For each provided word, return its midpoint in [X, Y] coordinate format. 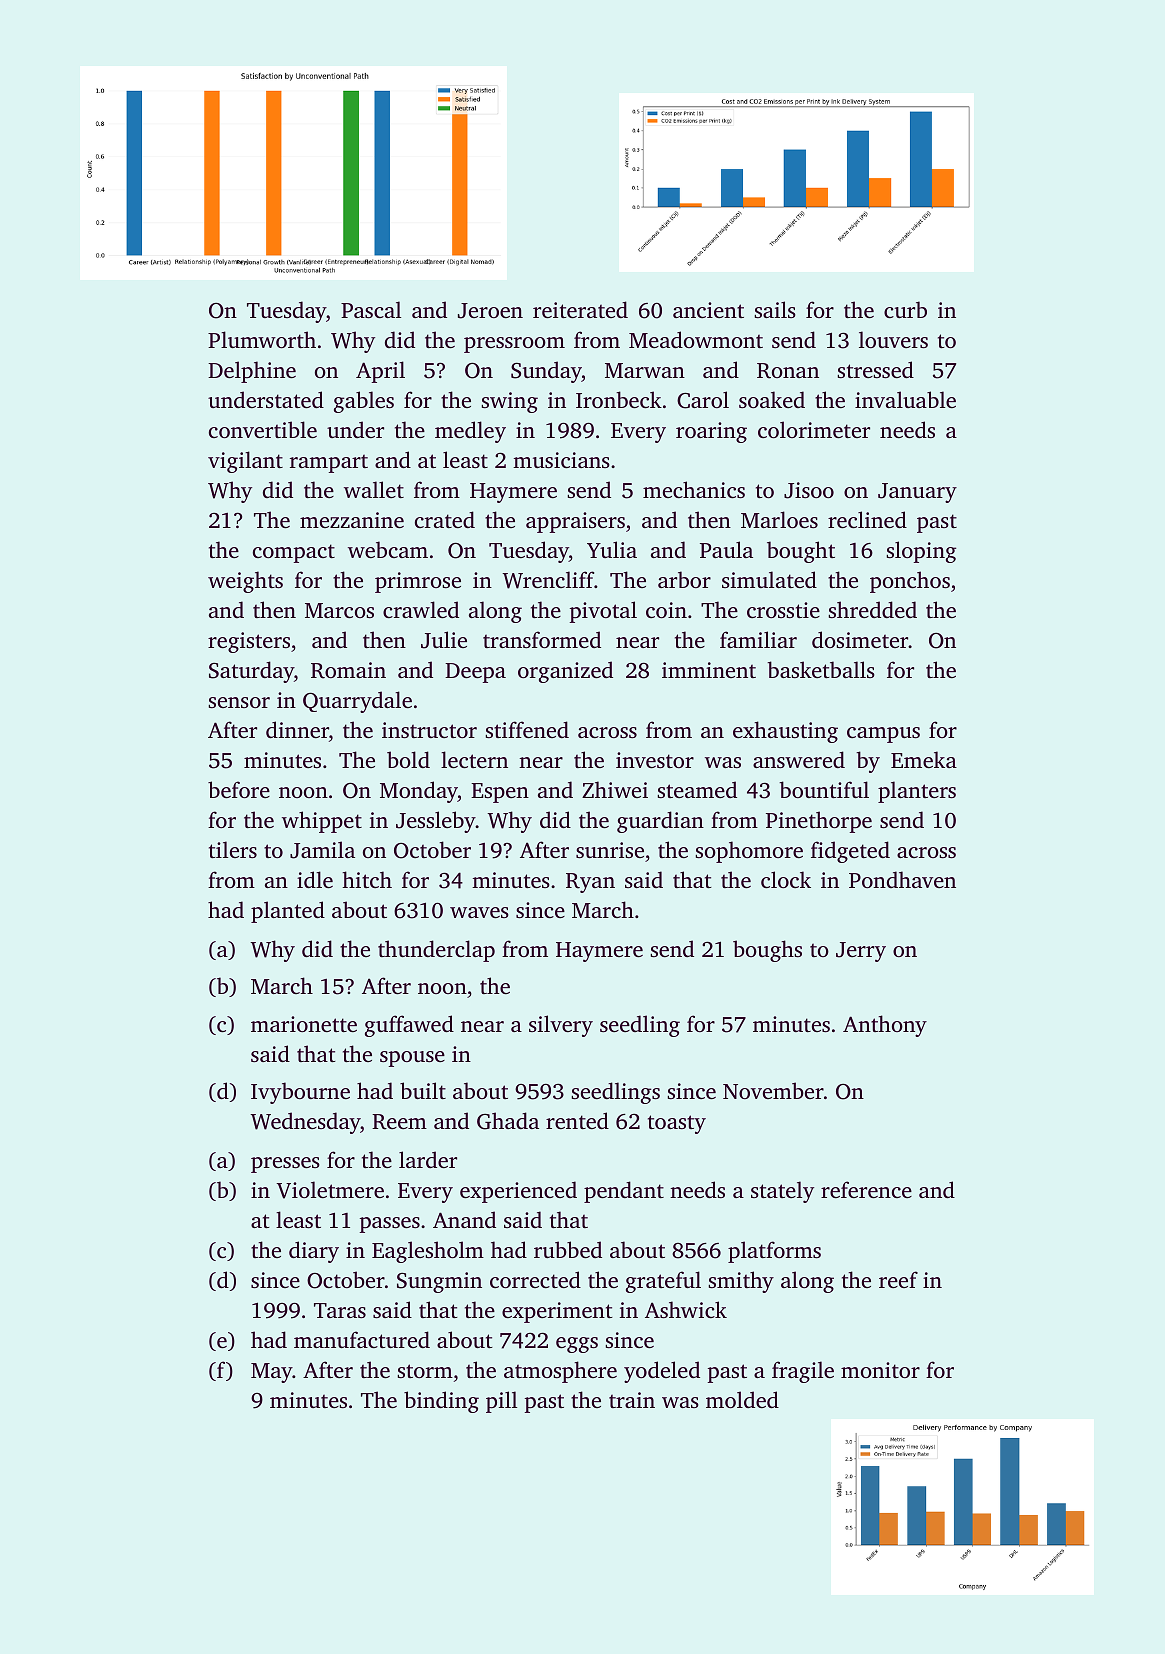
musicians [561, 460]
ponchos [910, 582]
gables [364, 402]
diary [314, 1252]
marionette [304, 1024]
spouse [412, 1059]
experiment [557, 1312]
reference [866, 1189]
